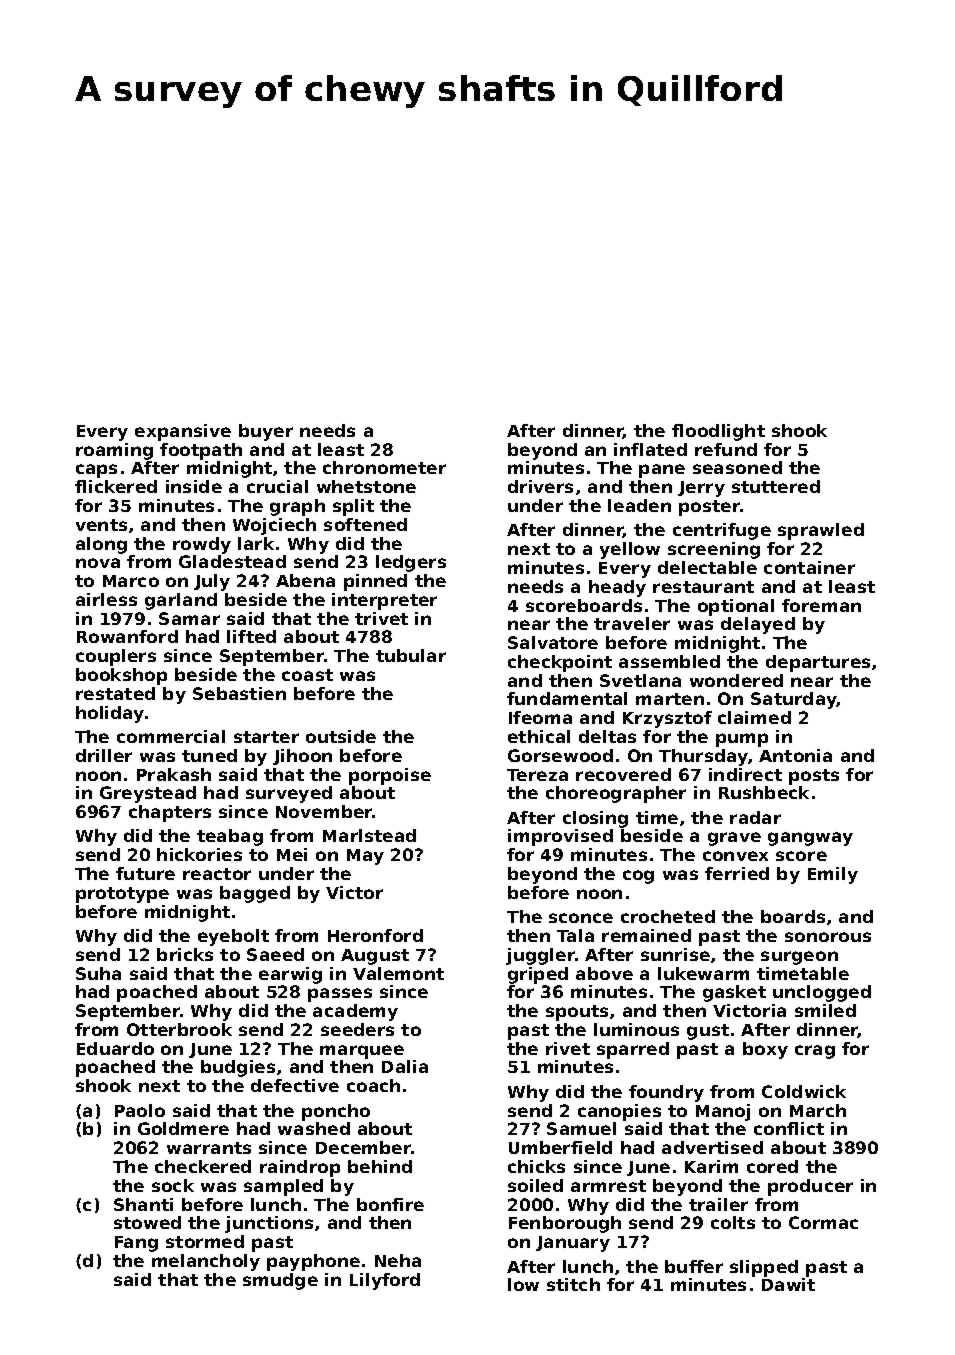  What do you see at coordinates (668, 916) in the screenshot?
I see `crocheted` at bounding box center [668, 916].
